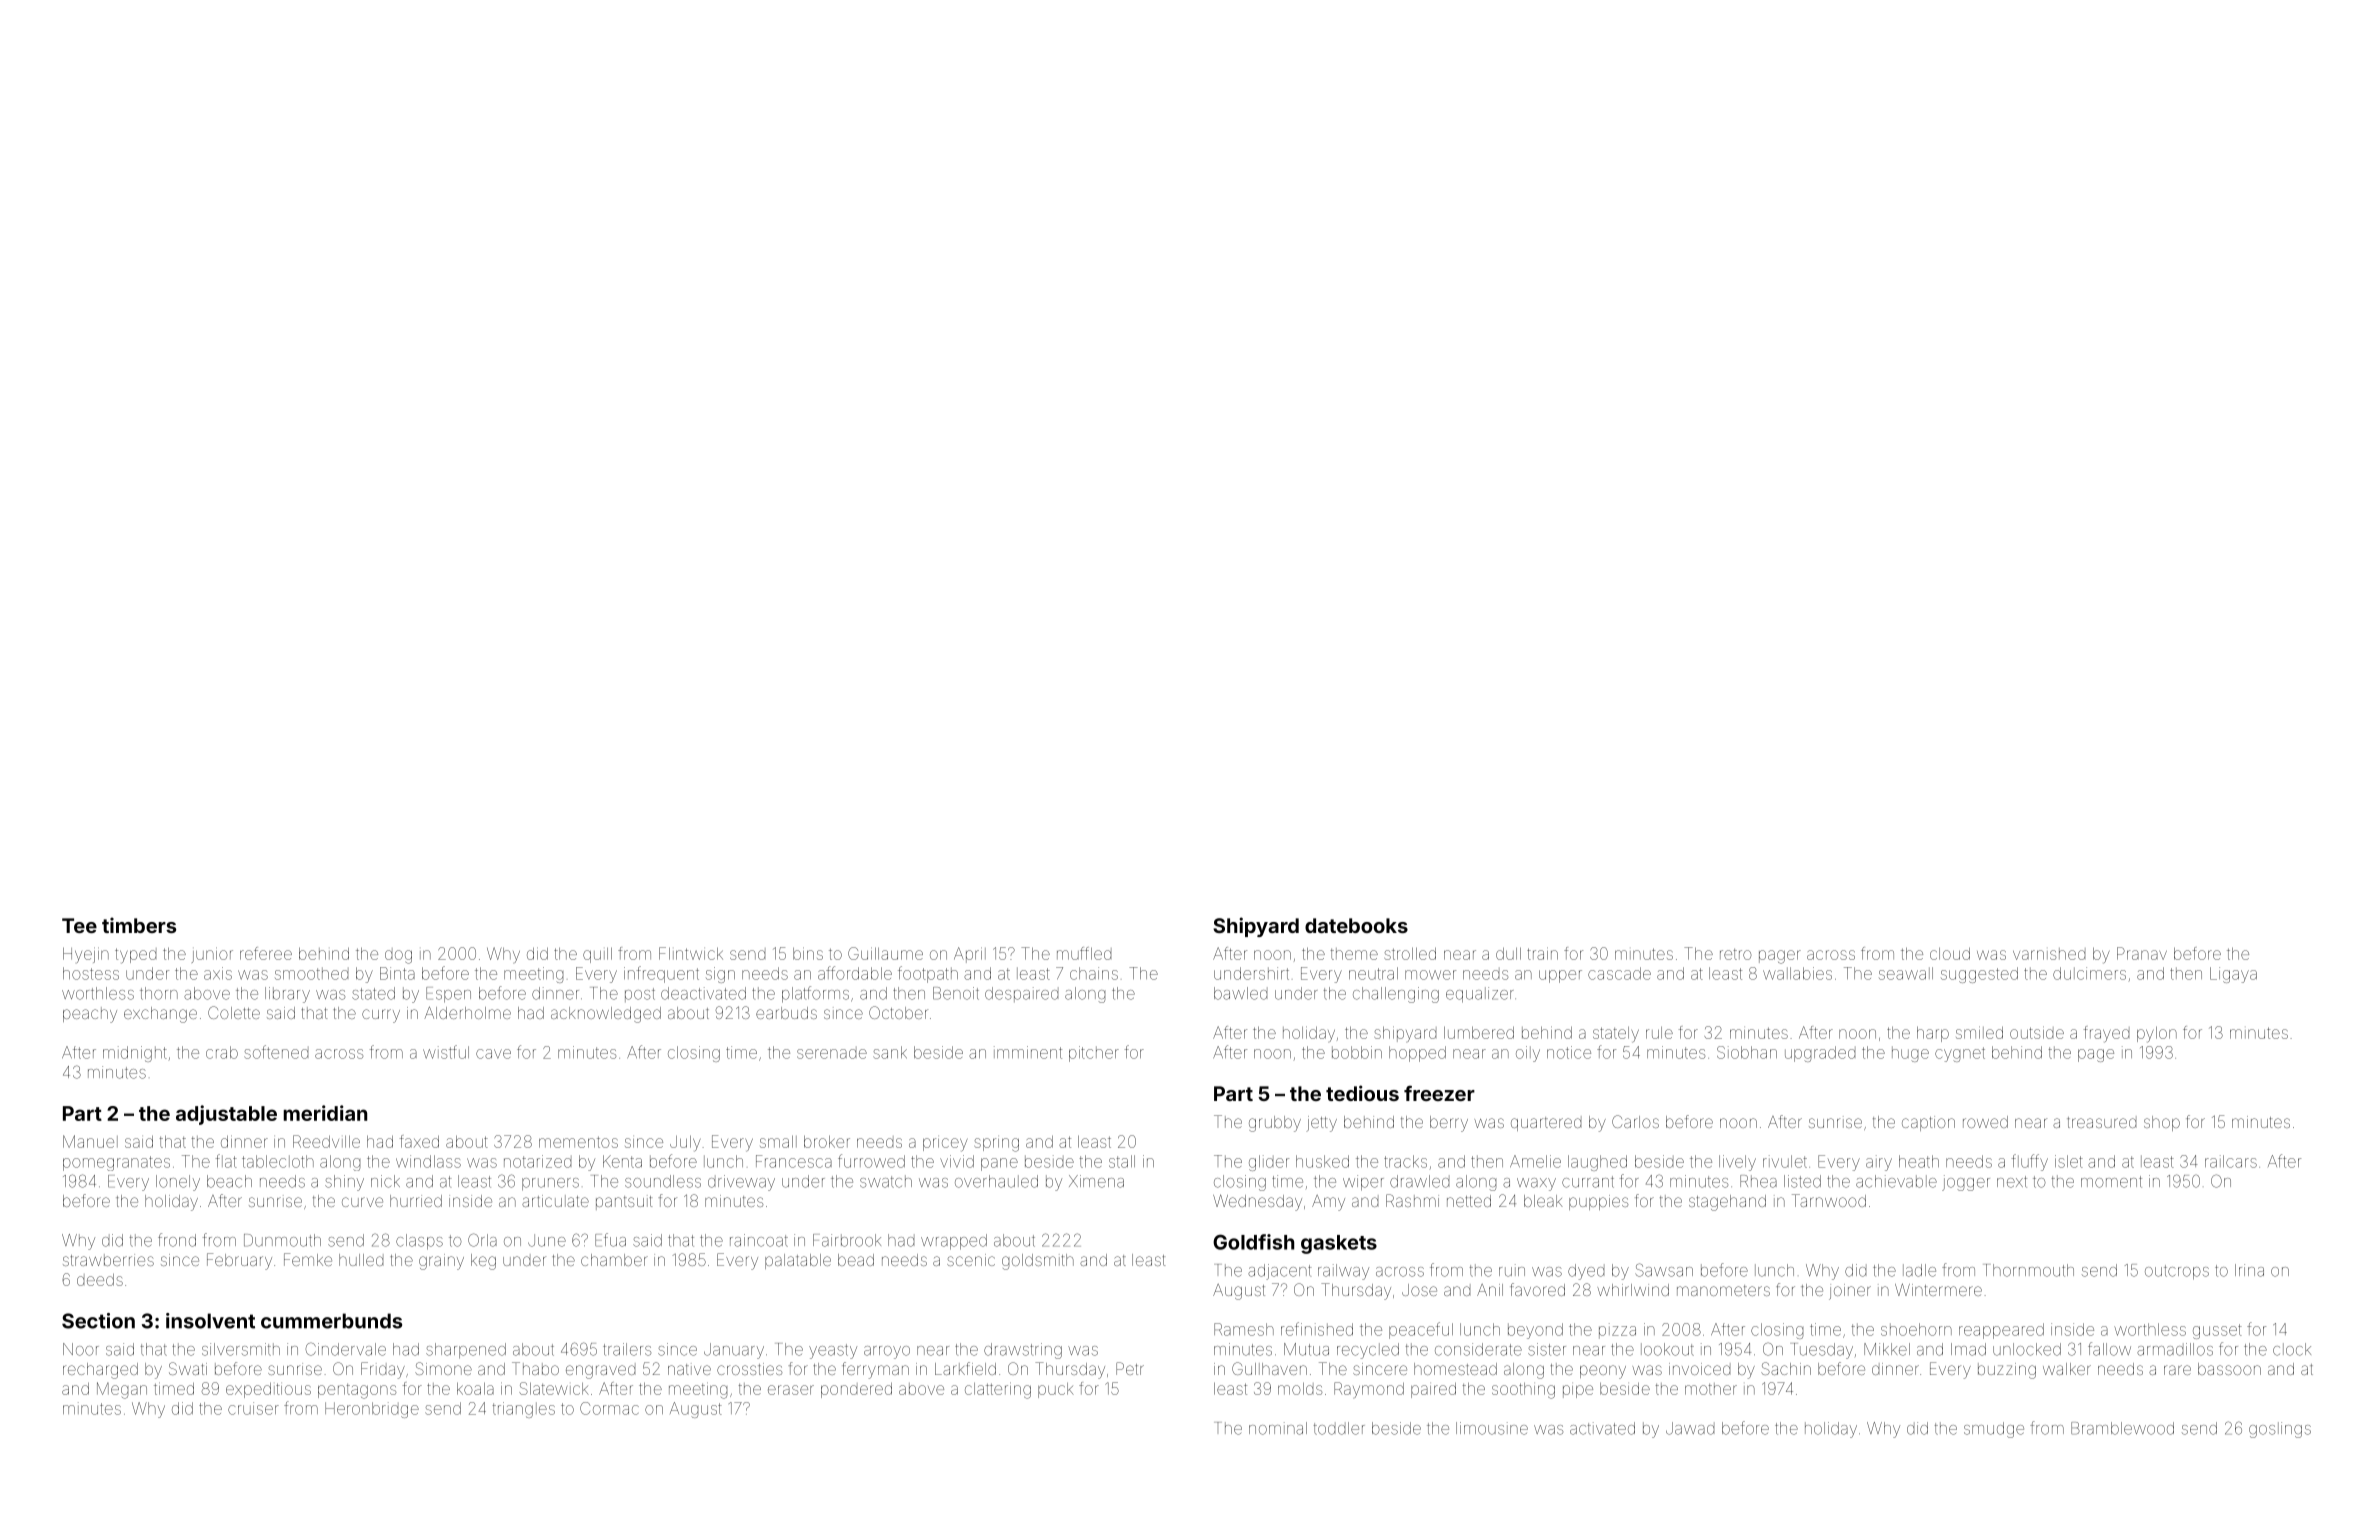 The height and width of the screenshot is (1540, 2380). What do you see at coordinates (2027, 1349) in the screenshot?
I see `unlocked` at bounding box center [2027, 1349].
